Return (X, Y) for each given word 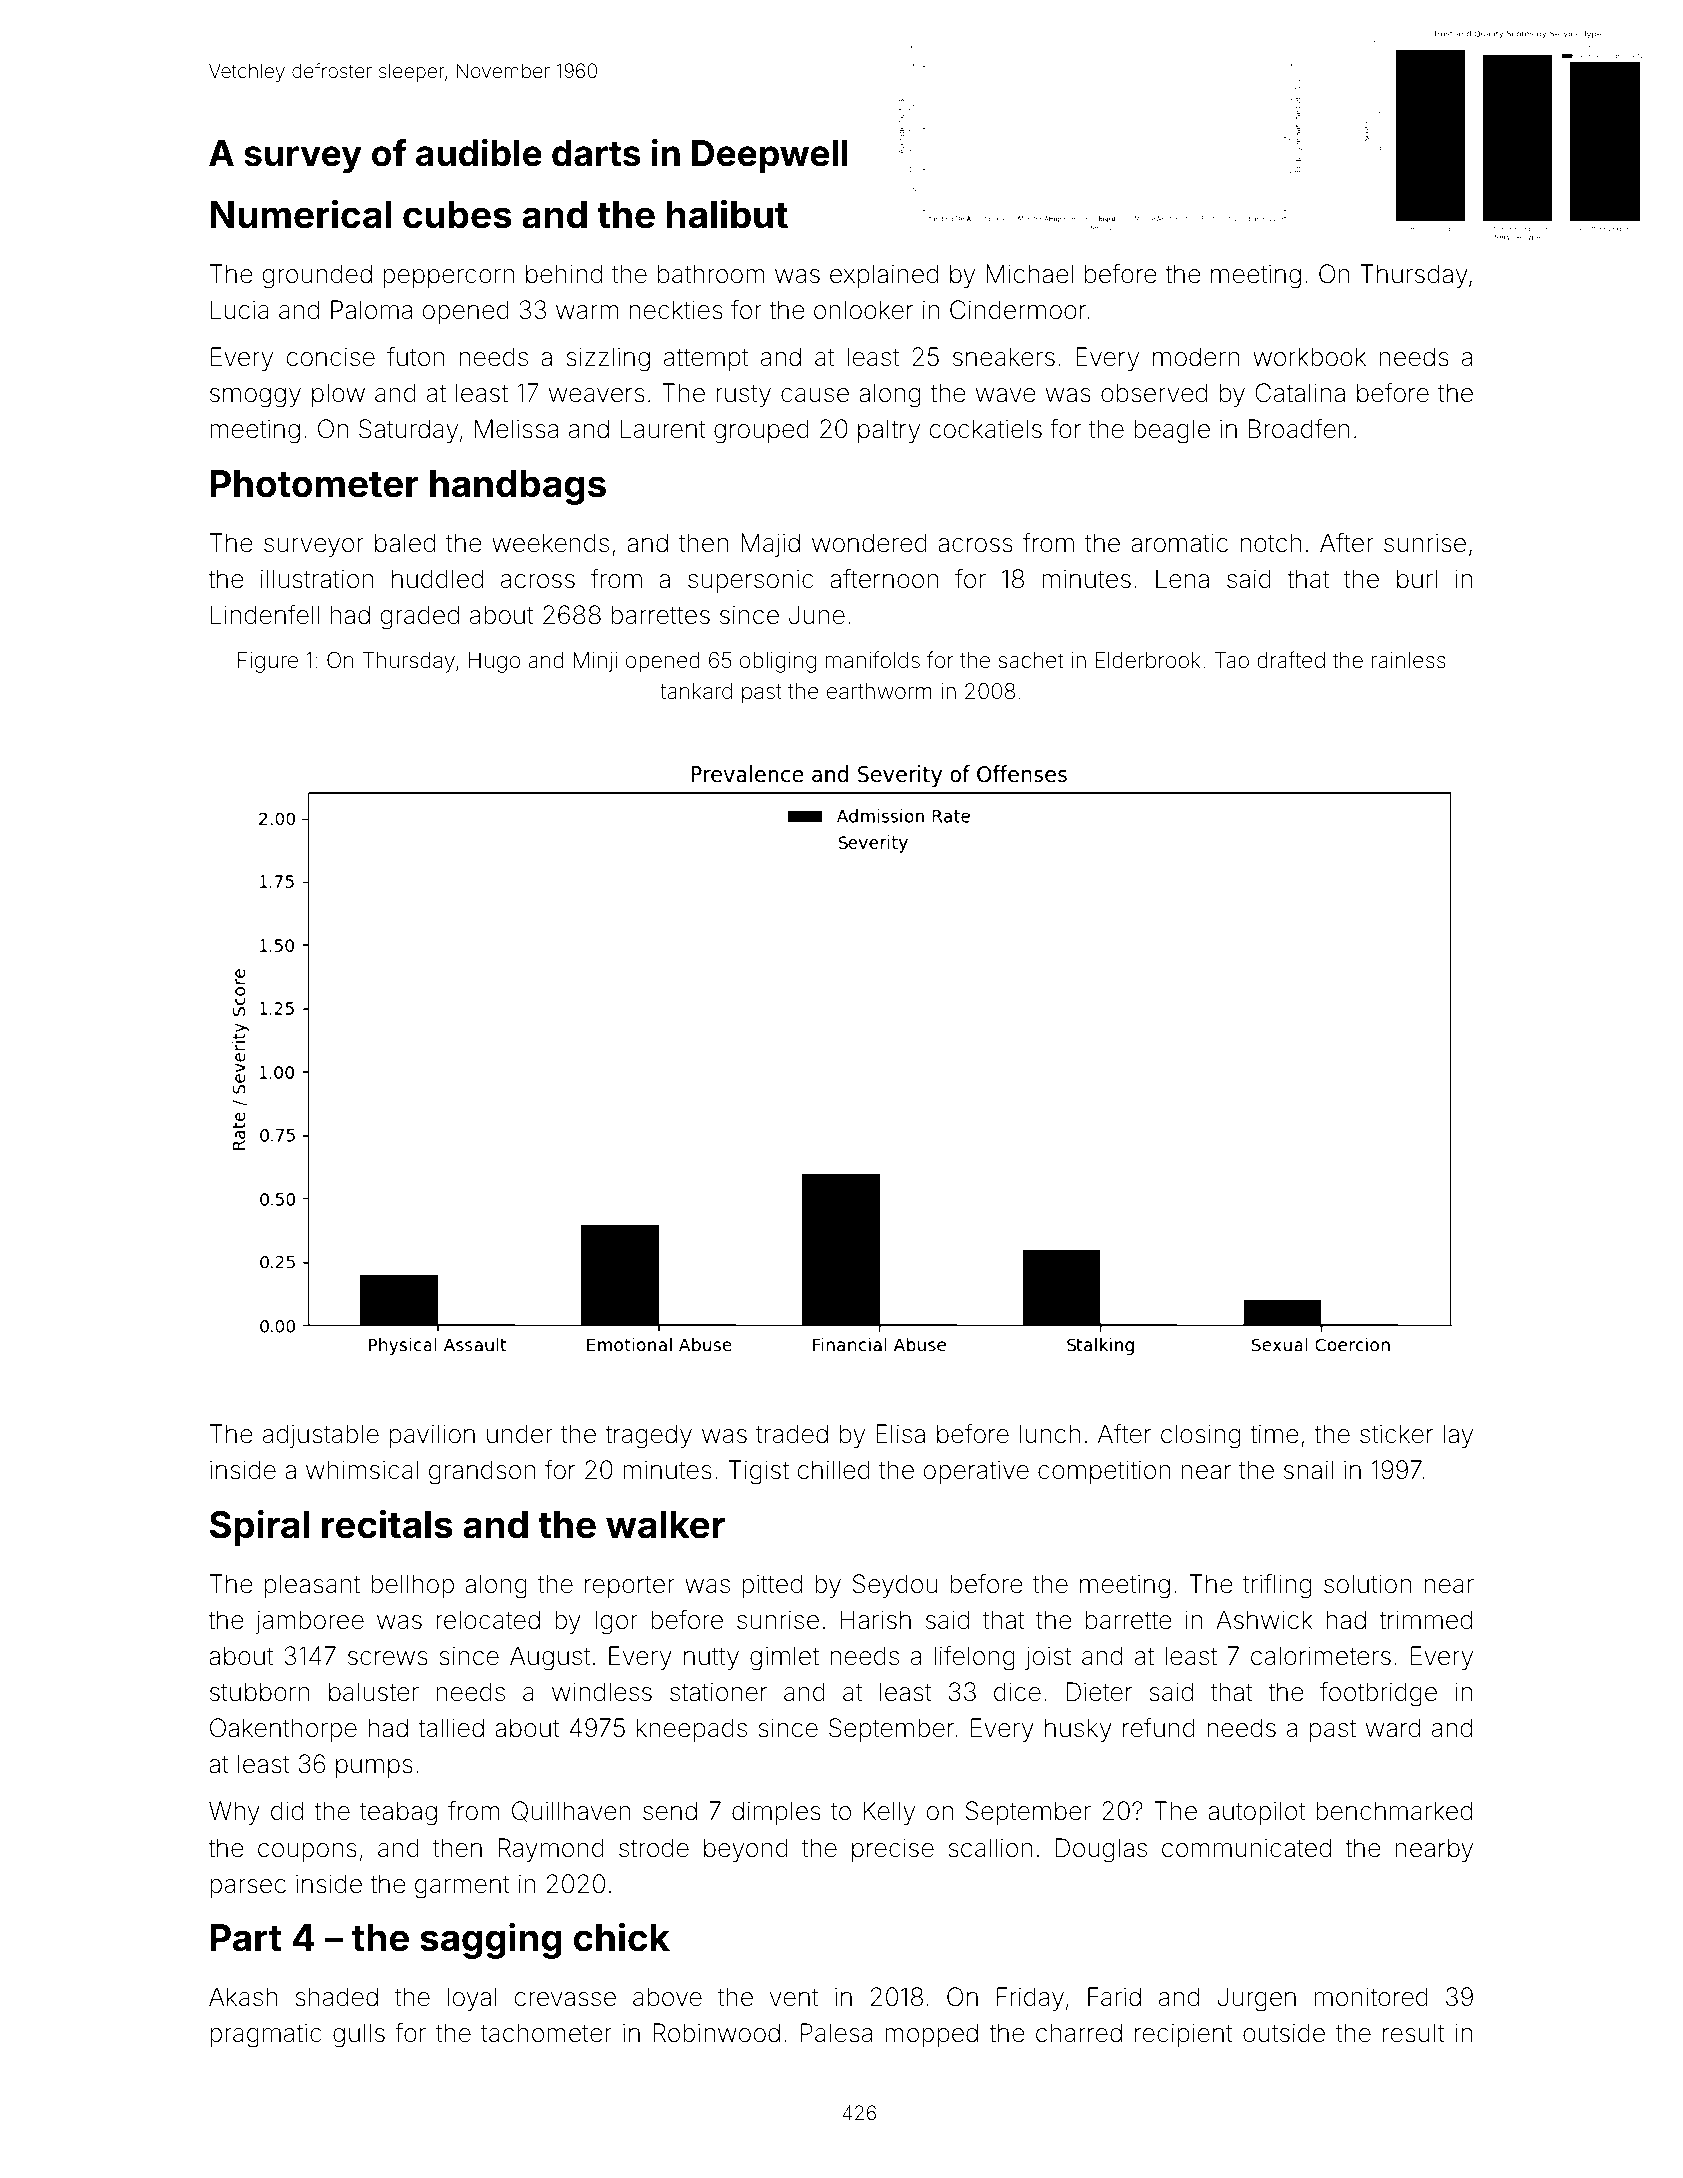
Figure (268, 662)
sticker (1396, 1434)
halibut (727, 214)
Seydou (895, 1586)
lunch (1050, 1433)
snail (1308, 1470)
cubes (457, 215)
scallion (990, 1848)
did (287, 1811)
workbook (1309, 357)
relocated (488, 1620)
